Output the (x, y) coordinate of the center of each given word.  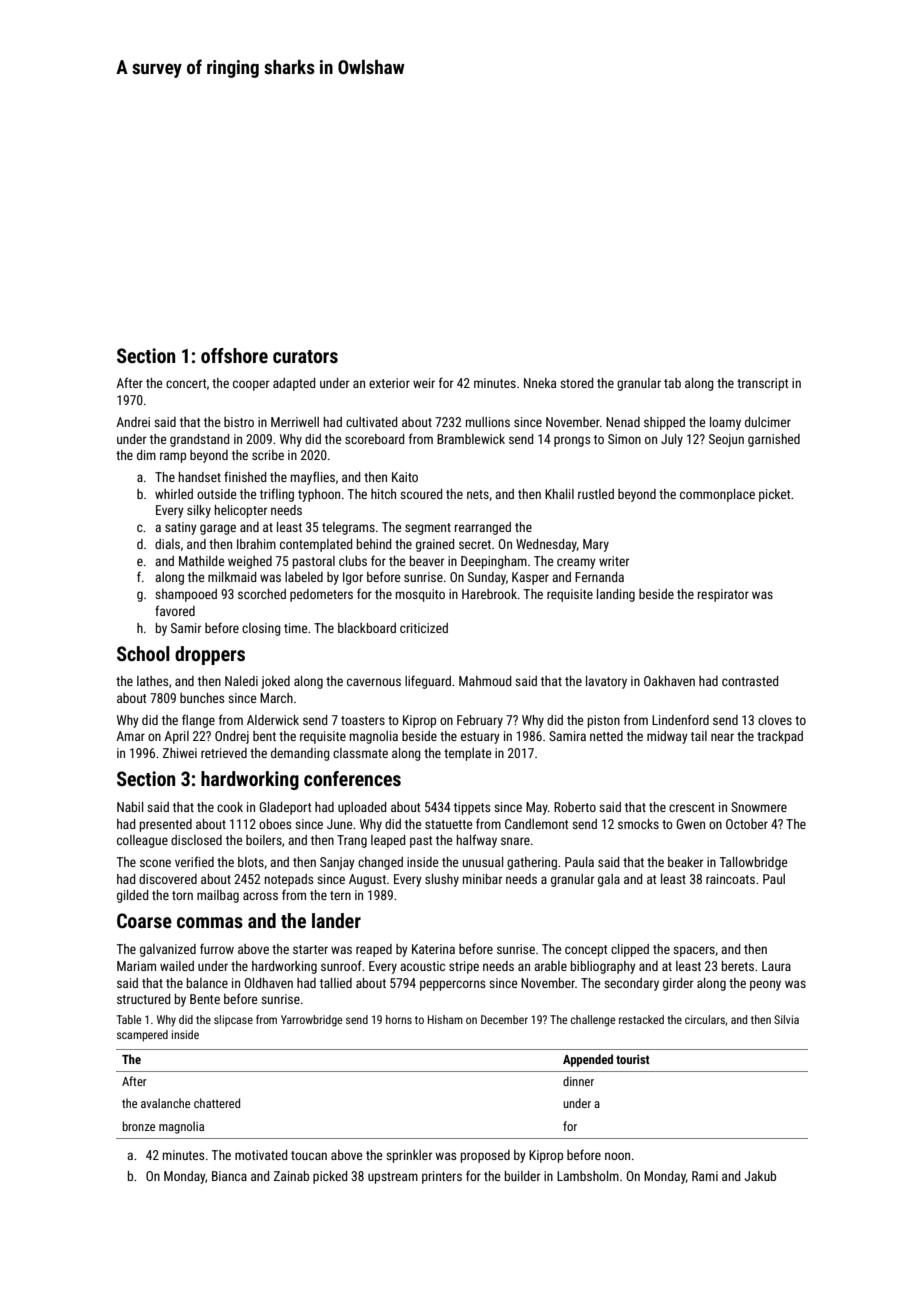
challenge (593, 1021)
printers (442, 1177)
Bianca (229, 1176)
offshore (234, 355)
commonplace (717, 495)
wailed (177, 966)
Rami (705, 1176)
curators (305, 356)
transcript (762, 384)
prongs (572, 441)
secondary (631, 984)
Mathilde (201, 561)
